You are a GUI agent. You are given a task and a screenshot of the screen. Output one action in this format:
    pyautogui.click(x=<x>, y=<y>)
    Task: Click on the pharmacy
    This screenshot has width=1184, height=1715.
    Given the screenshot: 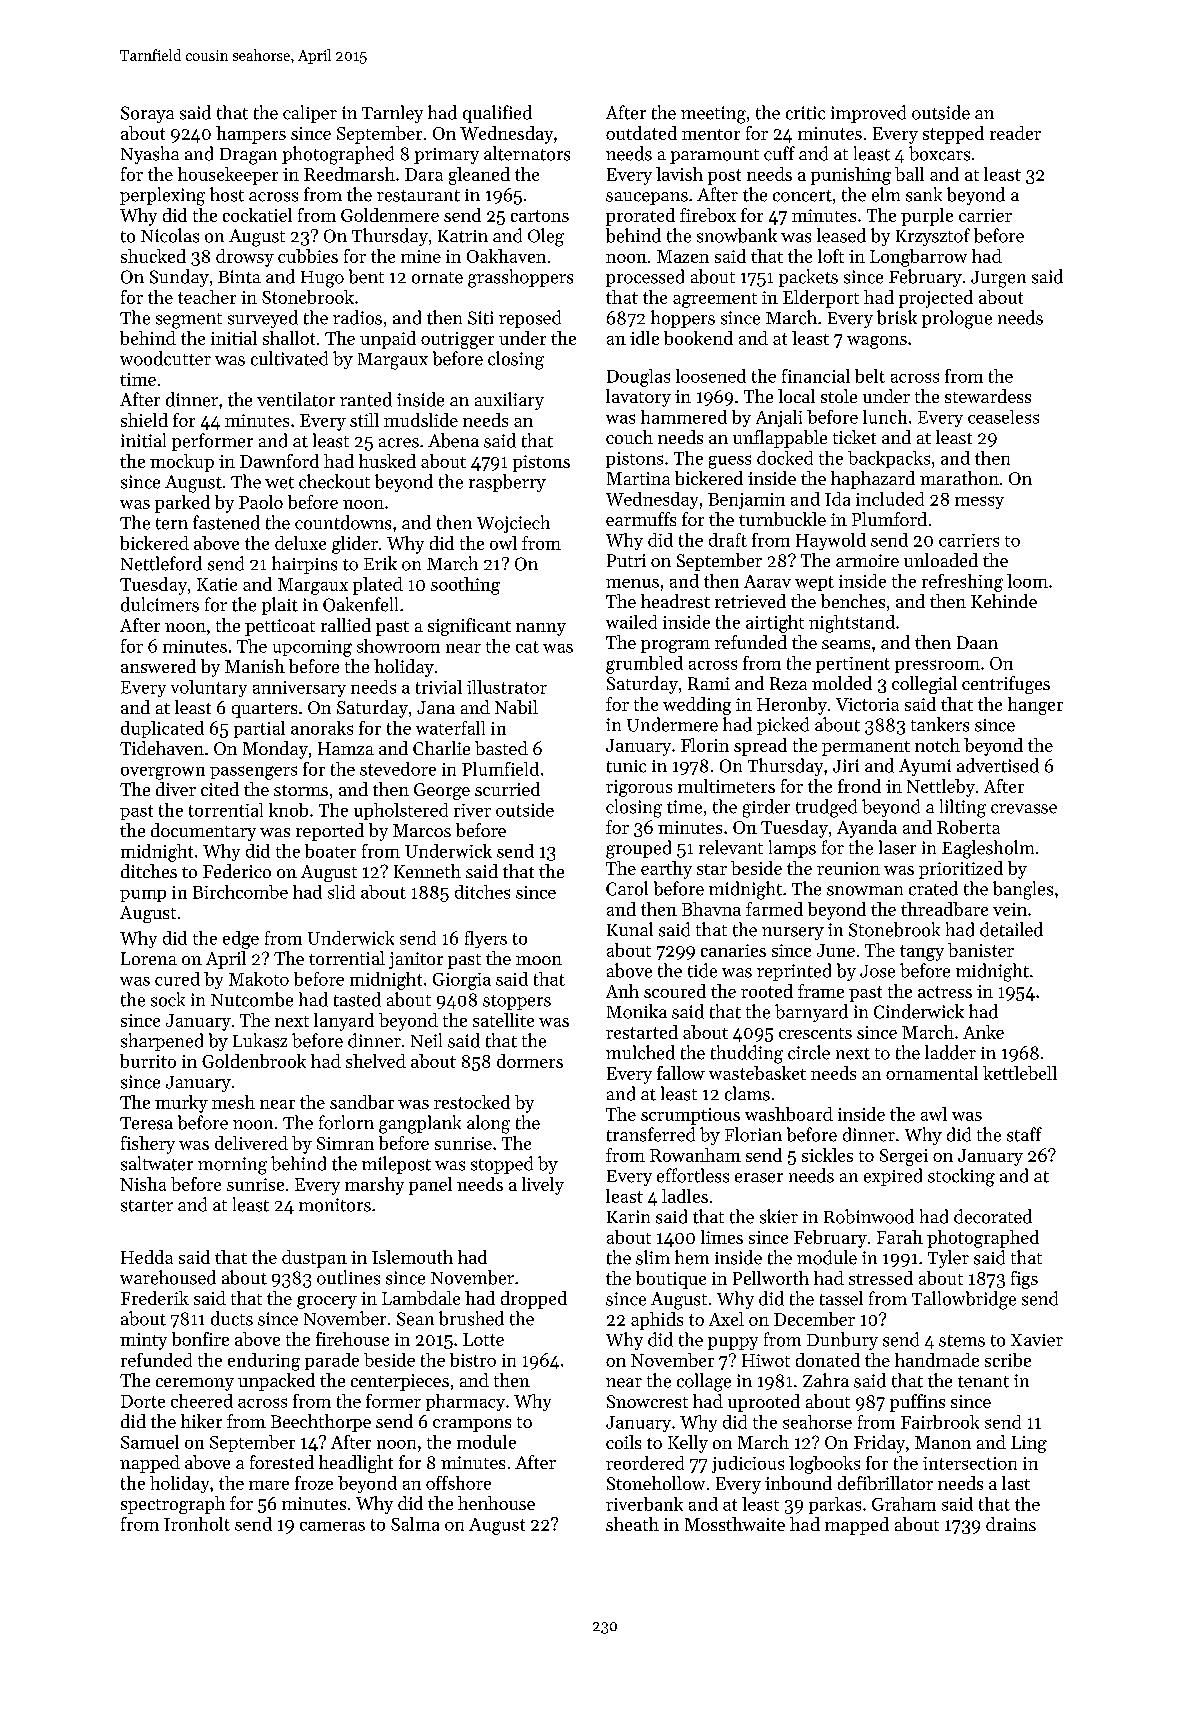 What is the action you would take?
    pyautogui.click(x=465, y=1402)
